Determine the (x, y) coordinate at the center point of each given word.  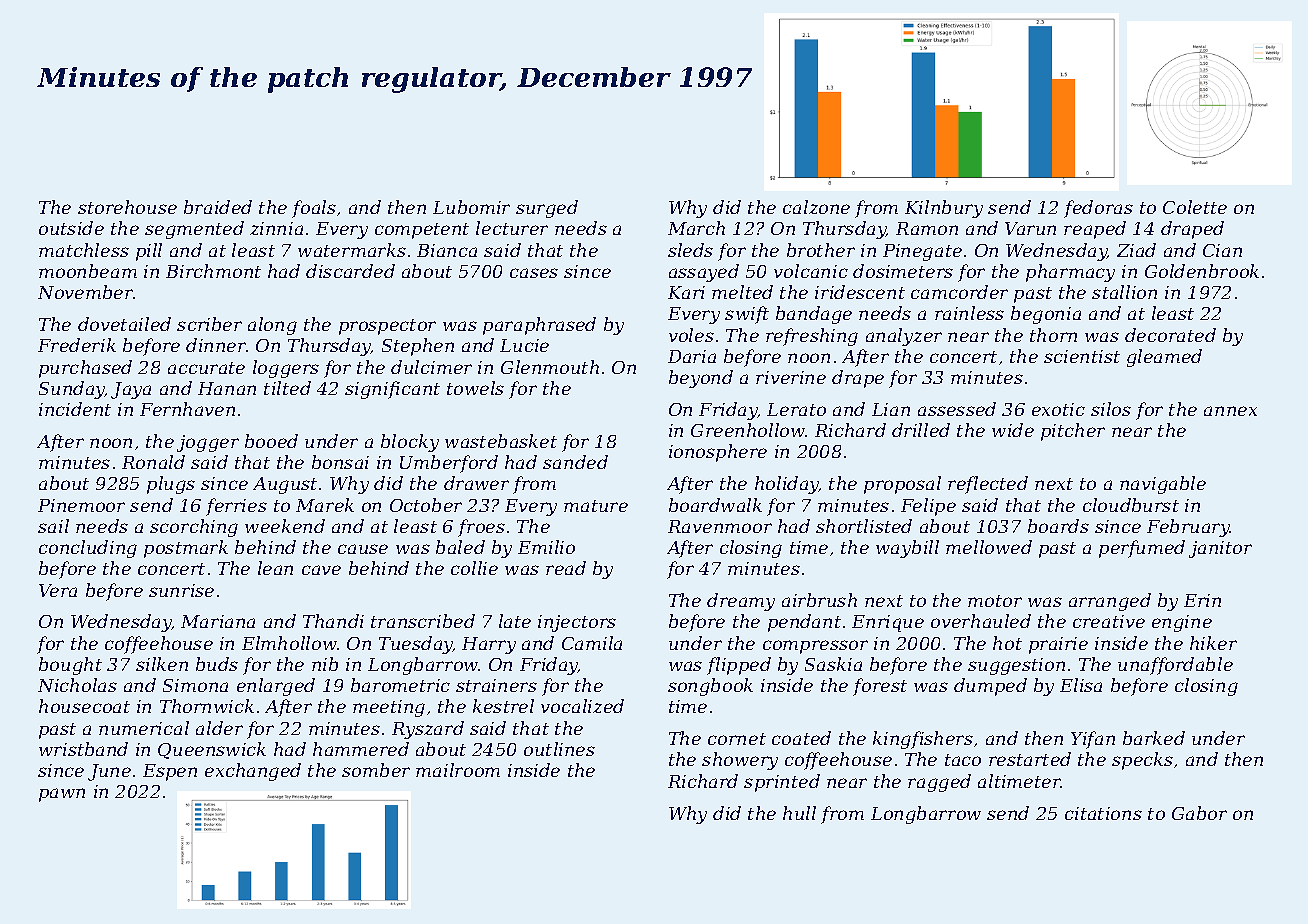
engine (1182, 623)
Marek (325, 505)
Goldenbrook (1202, 271)
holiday (787, 485)
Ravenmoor (720, 526)
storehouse (127, 207)
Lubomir (471, 207)
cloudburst (1131, 505)
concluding (88, 549)
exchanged (253, 772)
